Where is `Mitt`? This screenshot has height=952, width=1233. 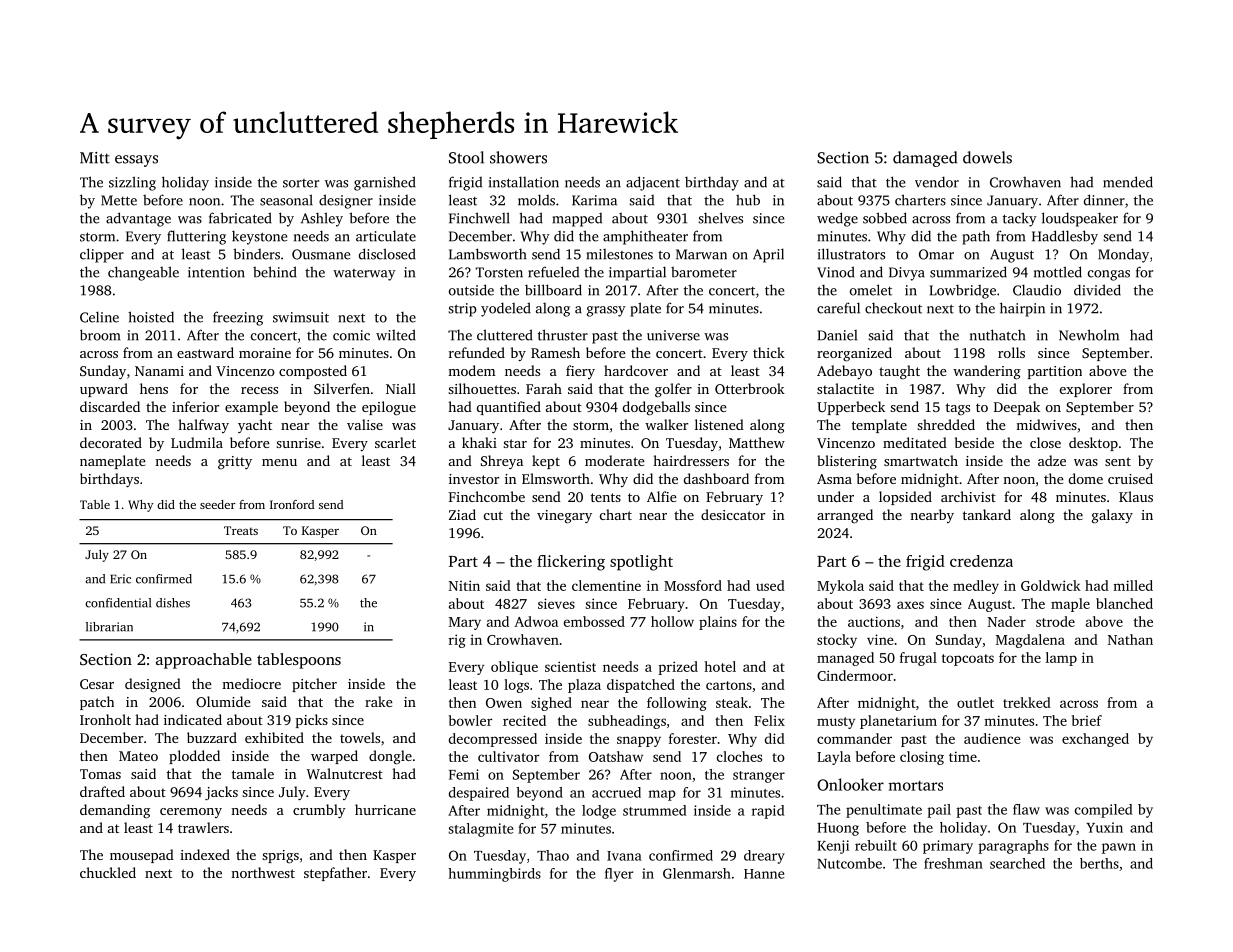
Mitt is located at coordinates (95, 158).
